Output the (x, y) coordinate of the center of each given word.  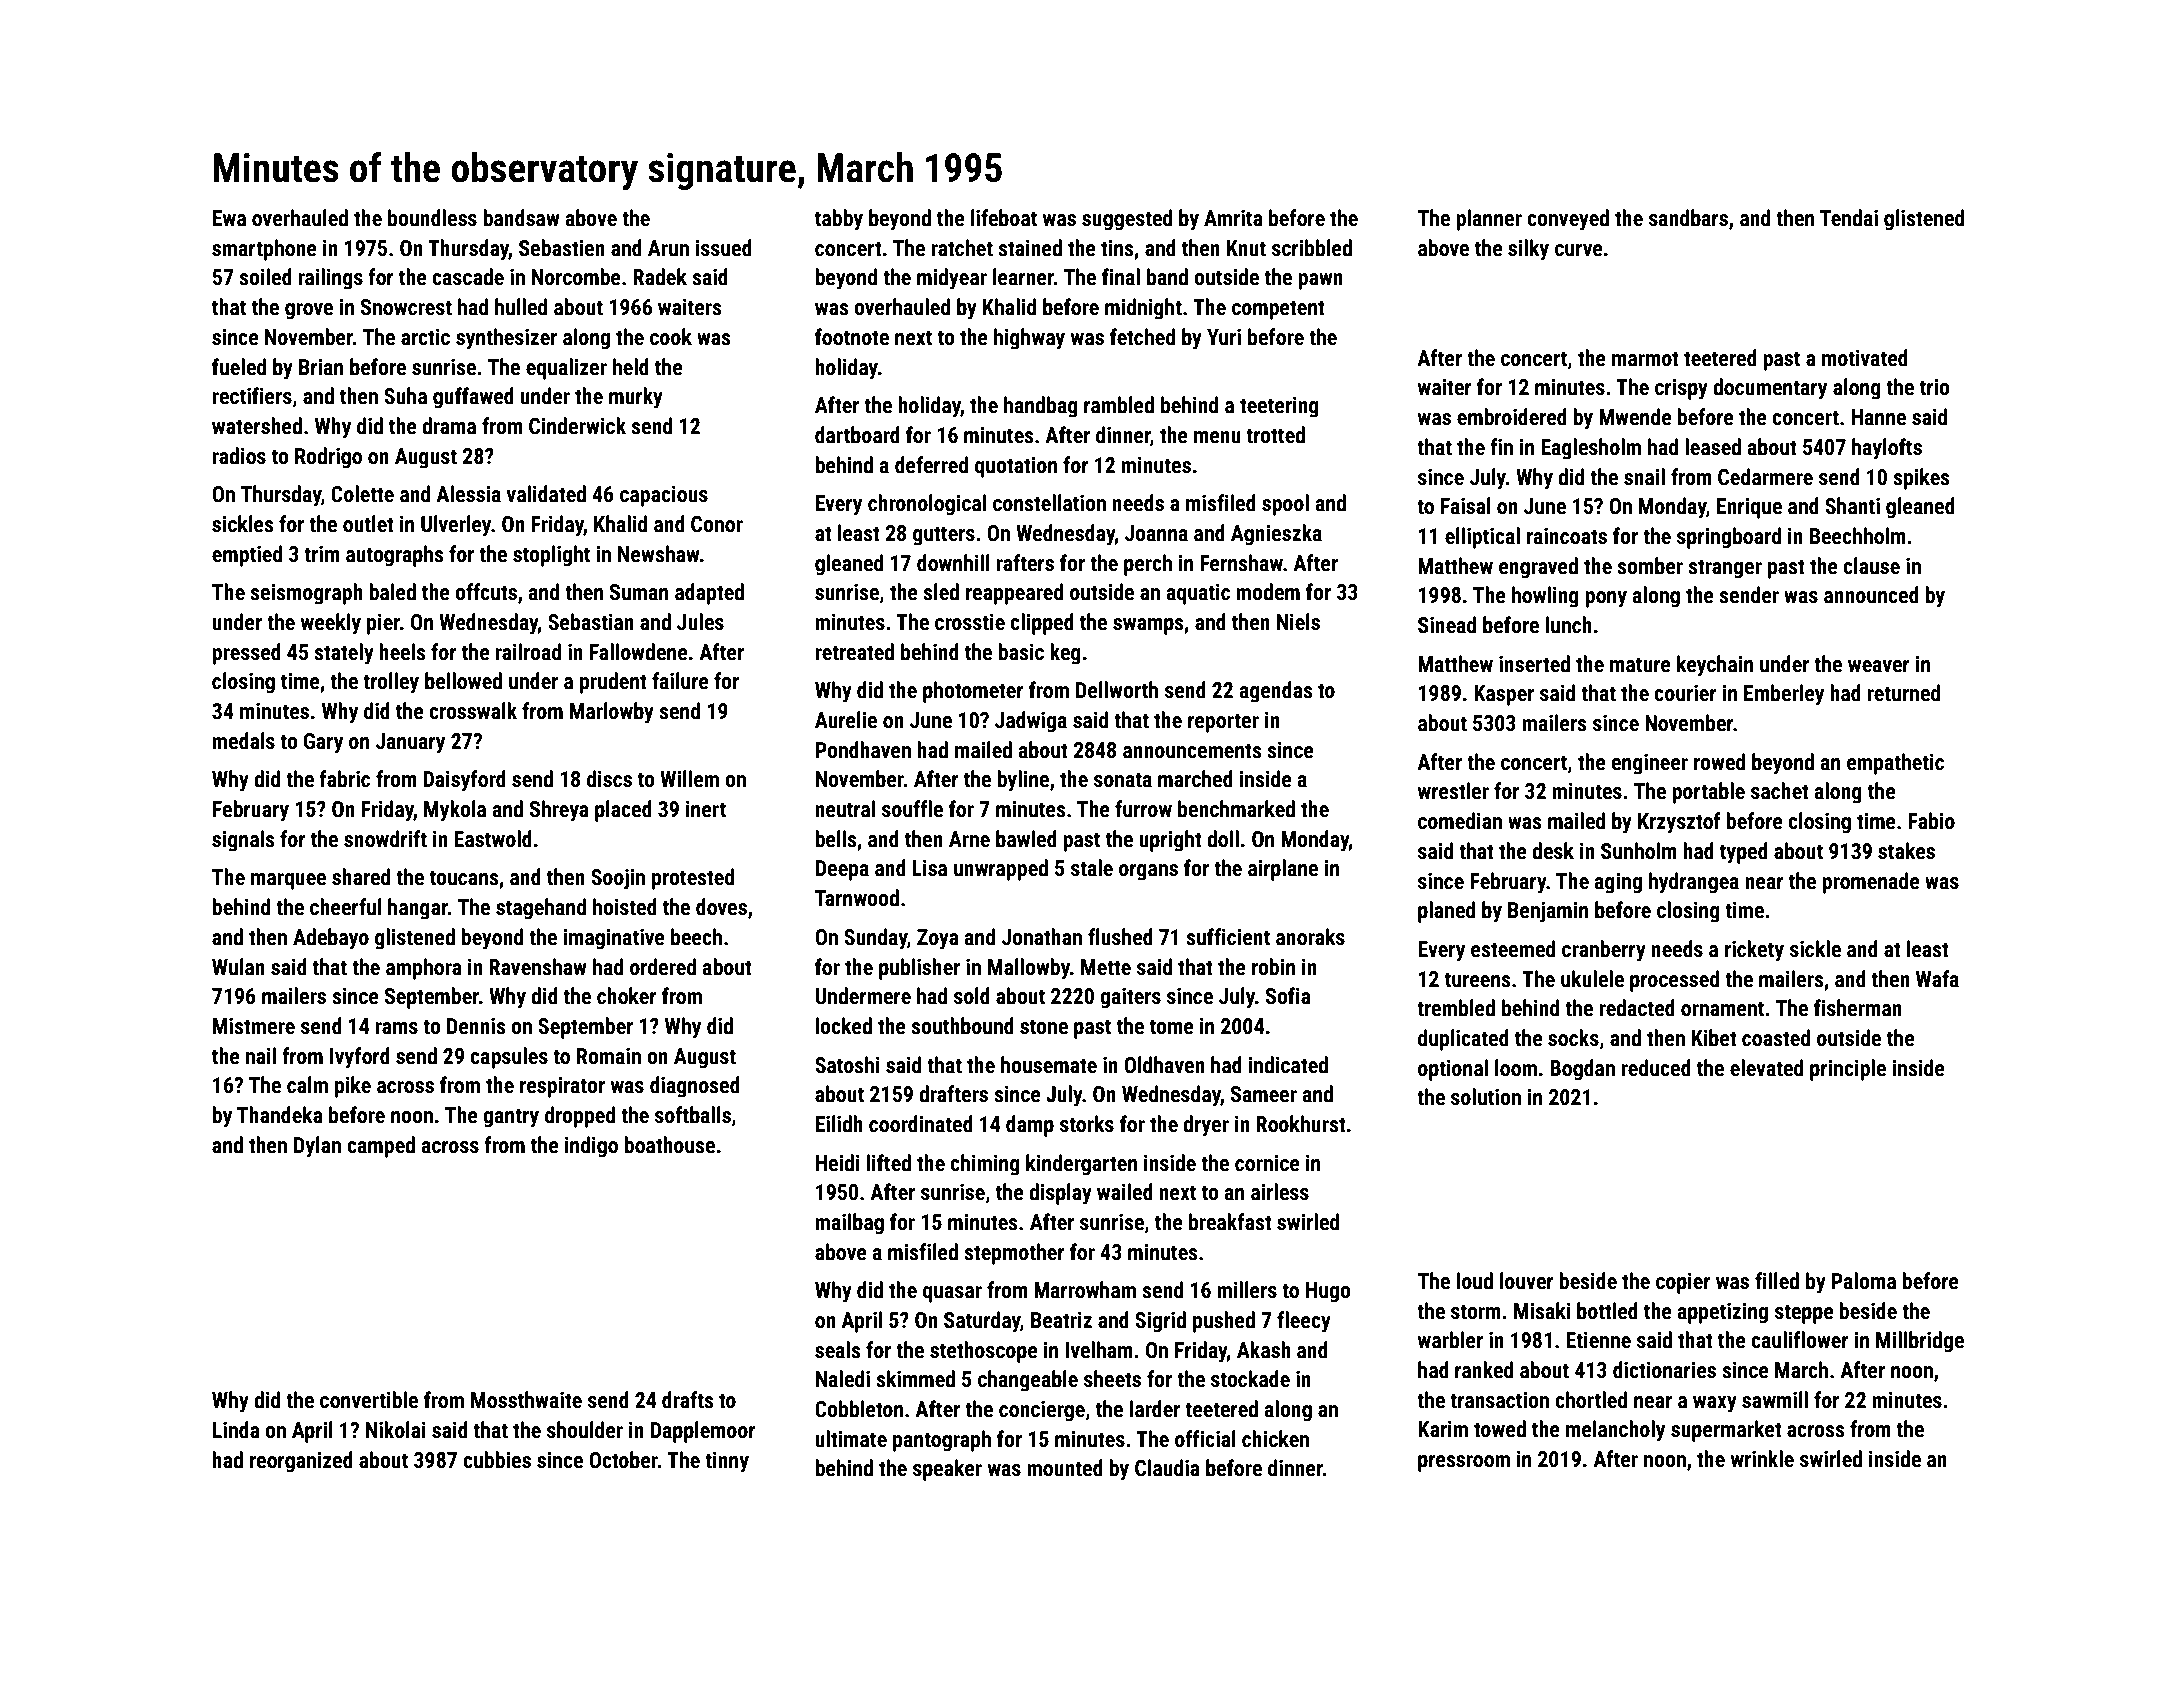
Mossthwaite (526, 1400)
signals (243, 841)
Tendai (1849, 218)
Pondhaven (863, 750)
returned (1903, 693)
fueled (239, 367)
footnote (852, 337)
